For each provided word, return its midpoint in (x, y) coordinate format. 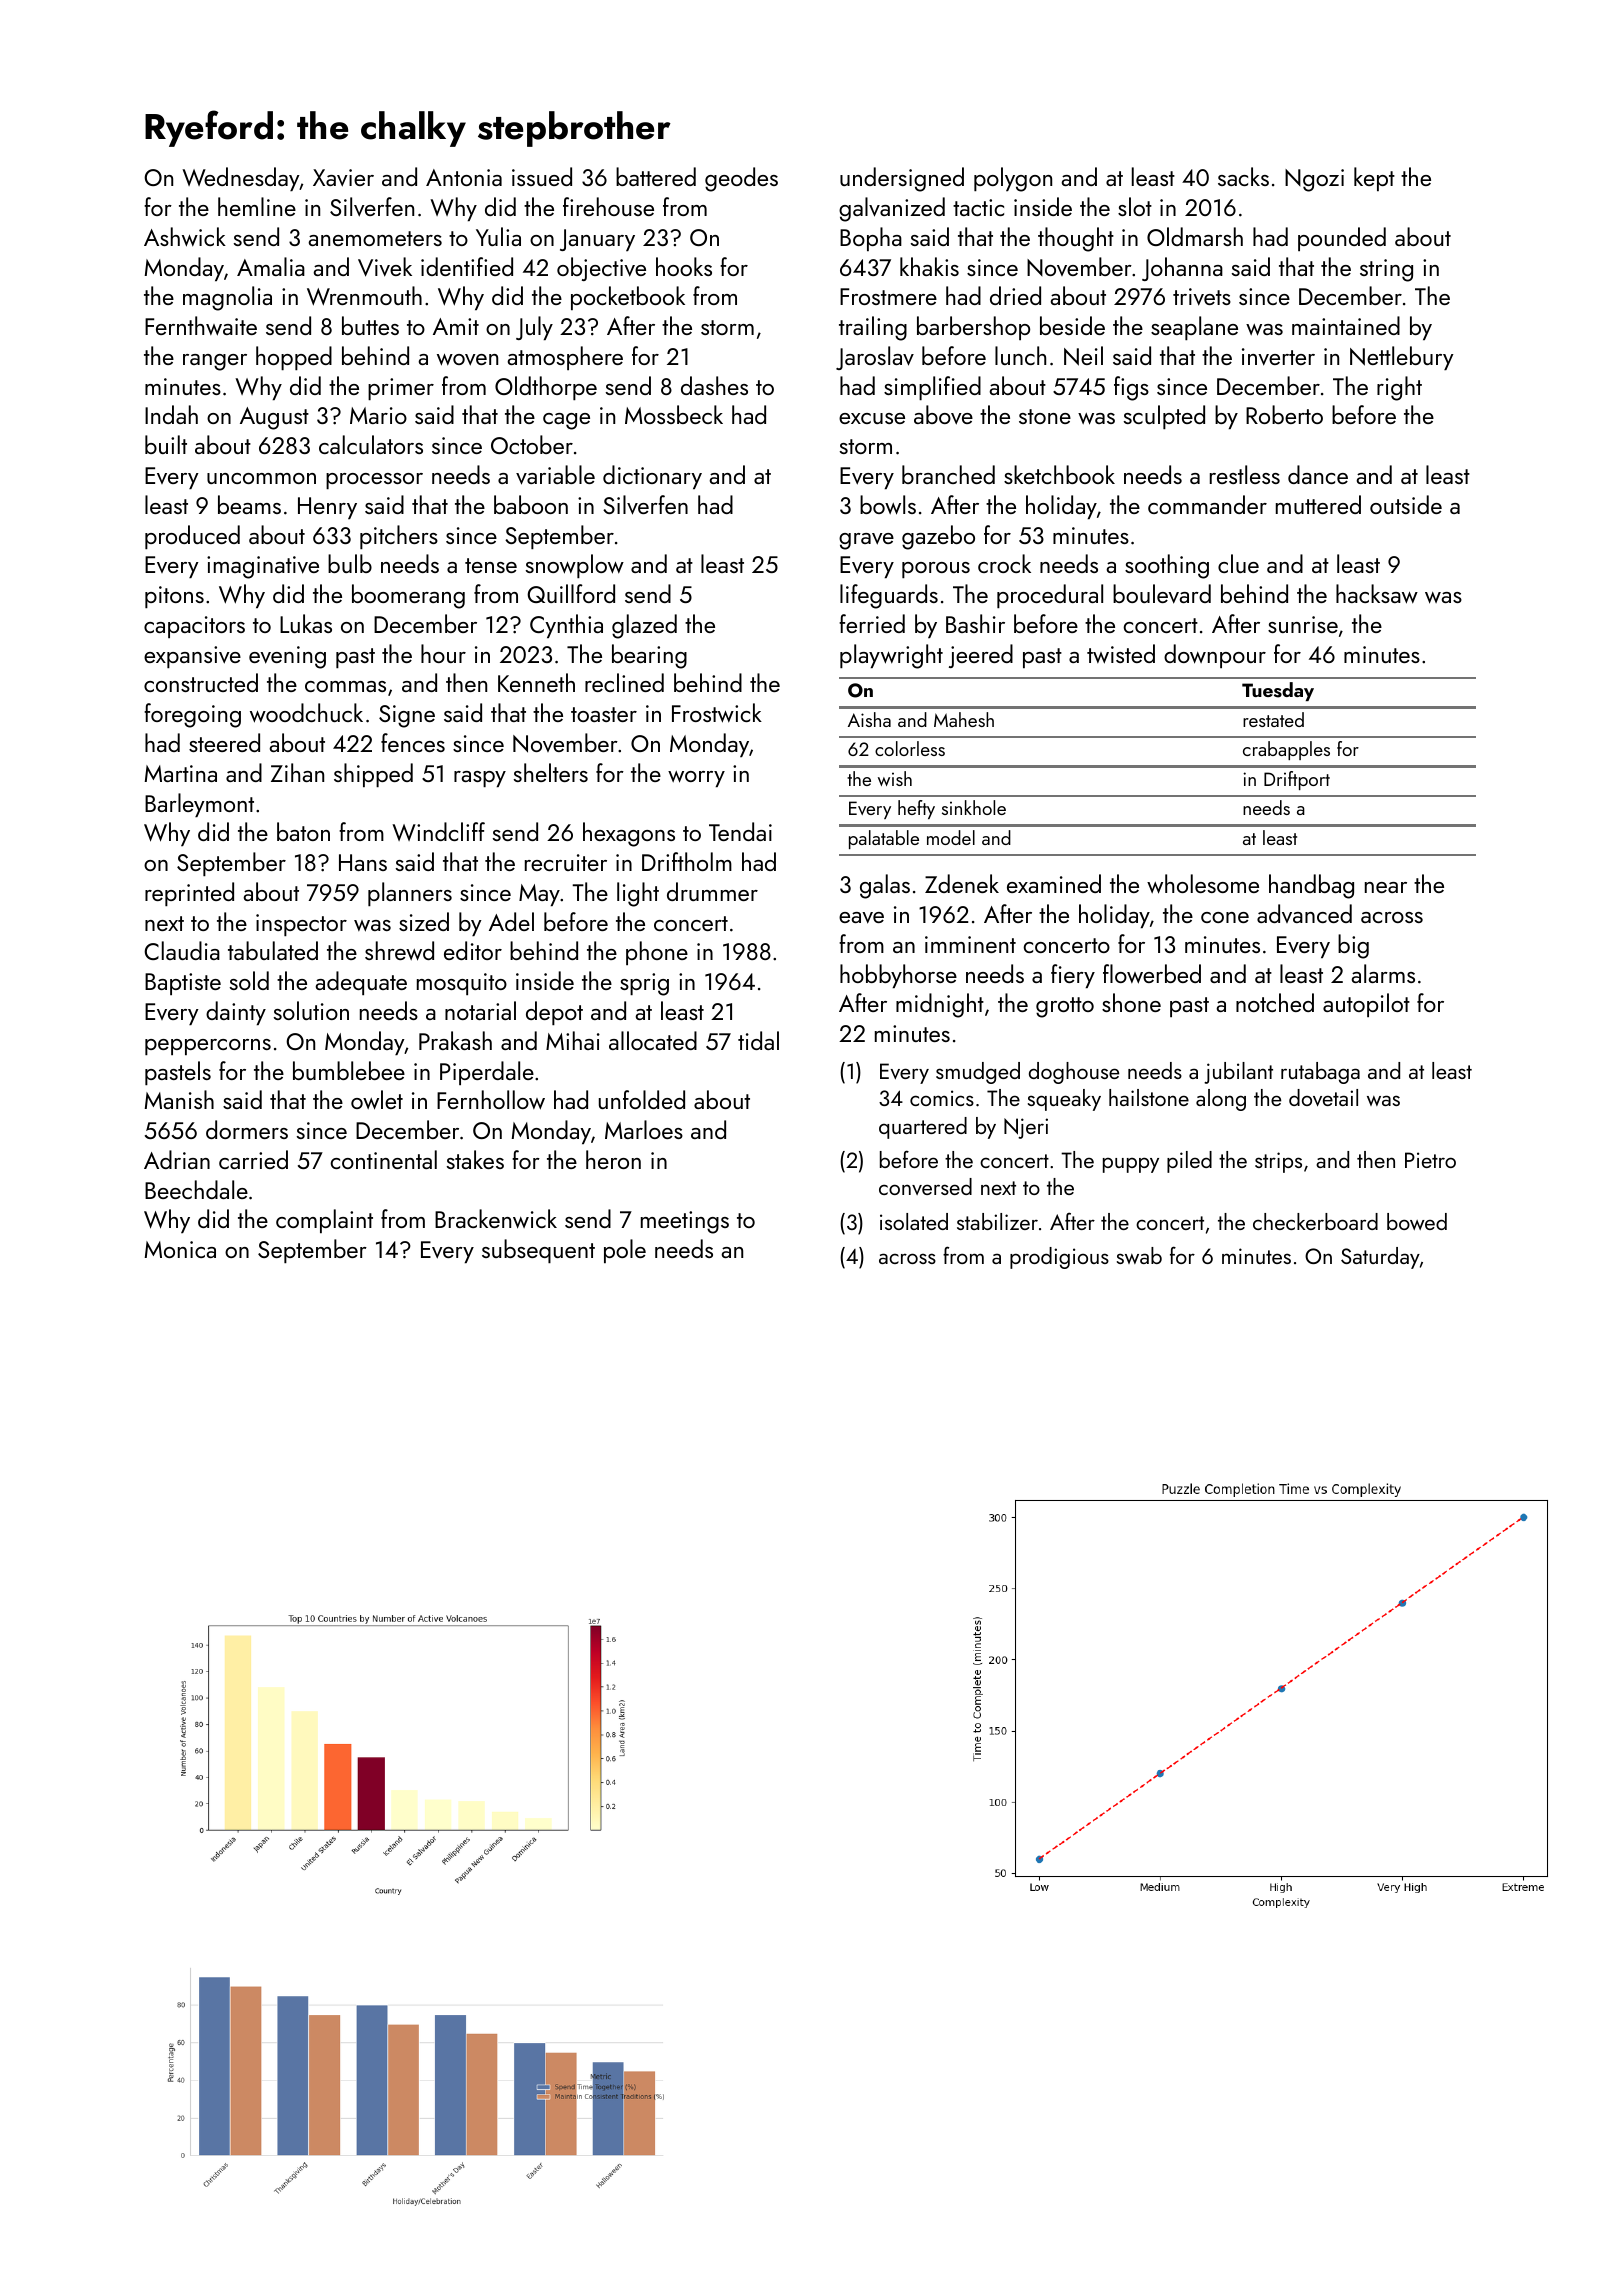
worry (696, 779)
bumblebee (349, 1070)
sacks (1243, 176)
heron (613, 1159)
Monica (180, 1249)
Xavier (343, 178)
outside (1406, 504)
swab (1139, 1255)
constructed (201, 682)
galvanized (892, 209)
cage (566, 421)
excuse (872, 418)
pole (625, 1251)
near (1386, 887)
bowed (1417, 1221)
